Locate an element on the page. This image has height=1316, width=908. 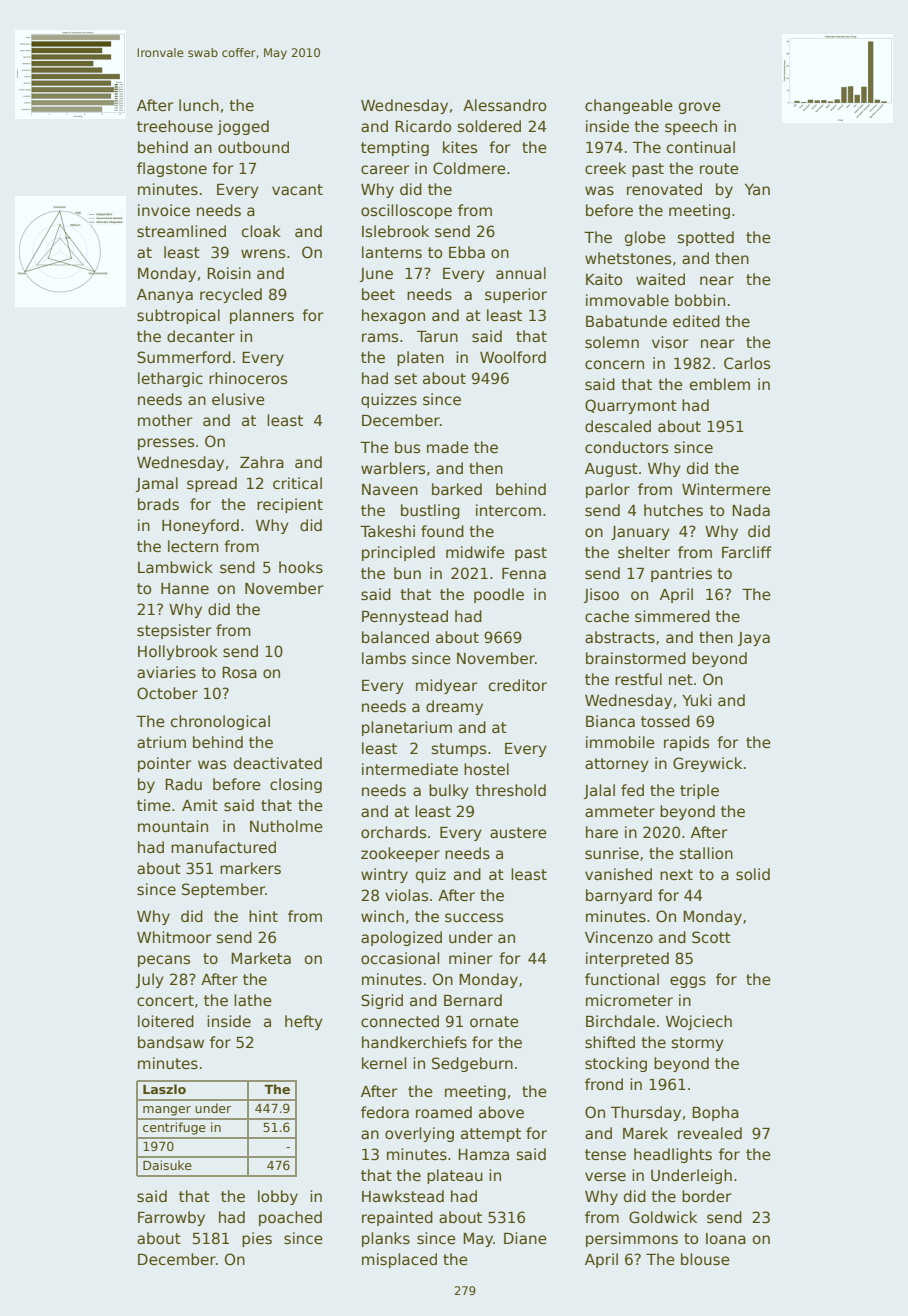
grove is located at coordinates (700, 108).
